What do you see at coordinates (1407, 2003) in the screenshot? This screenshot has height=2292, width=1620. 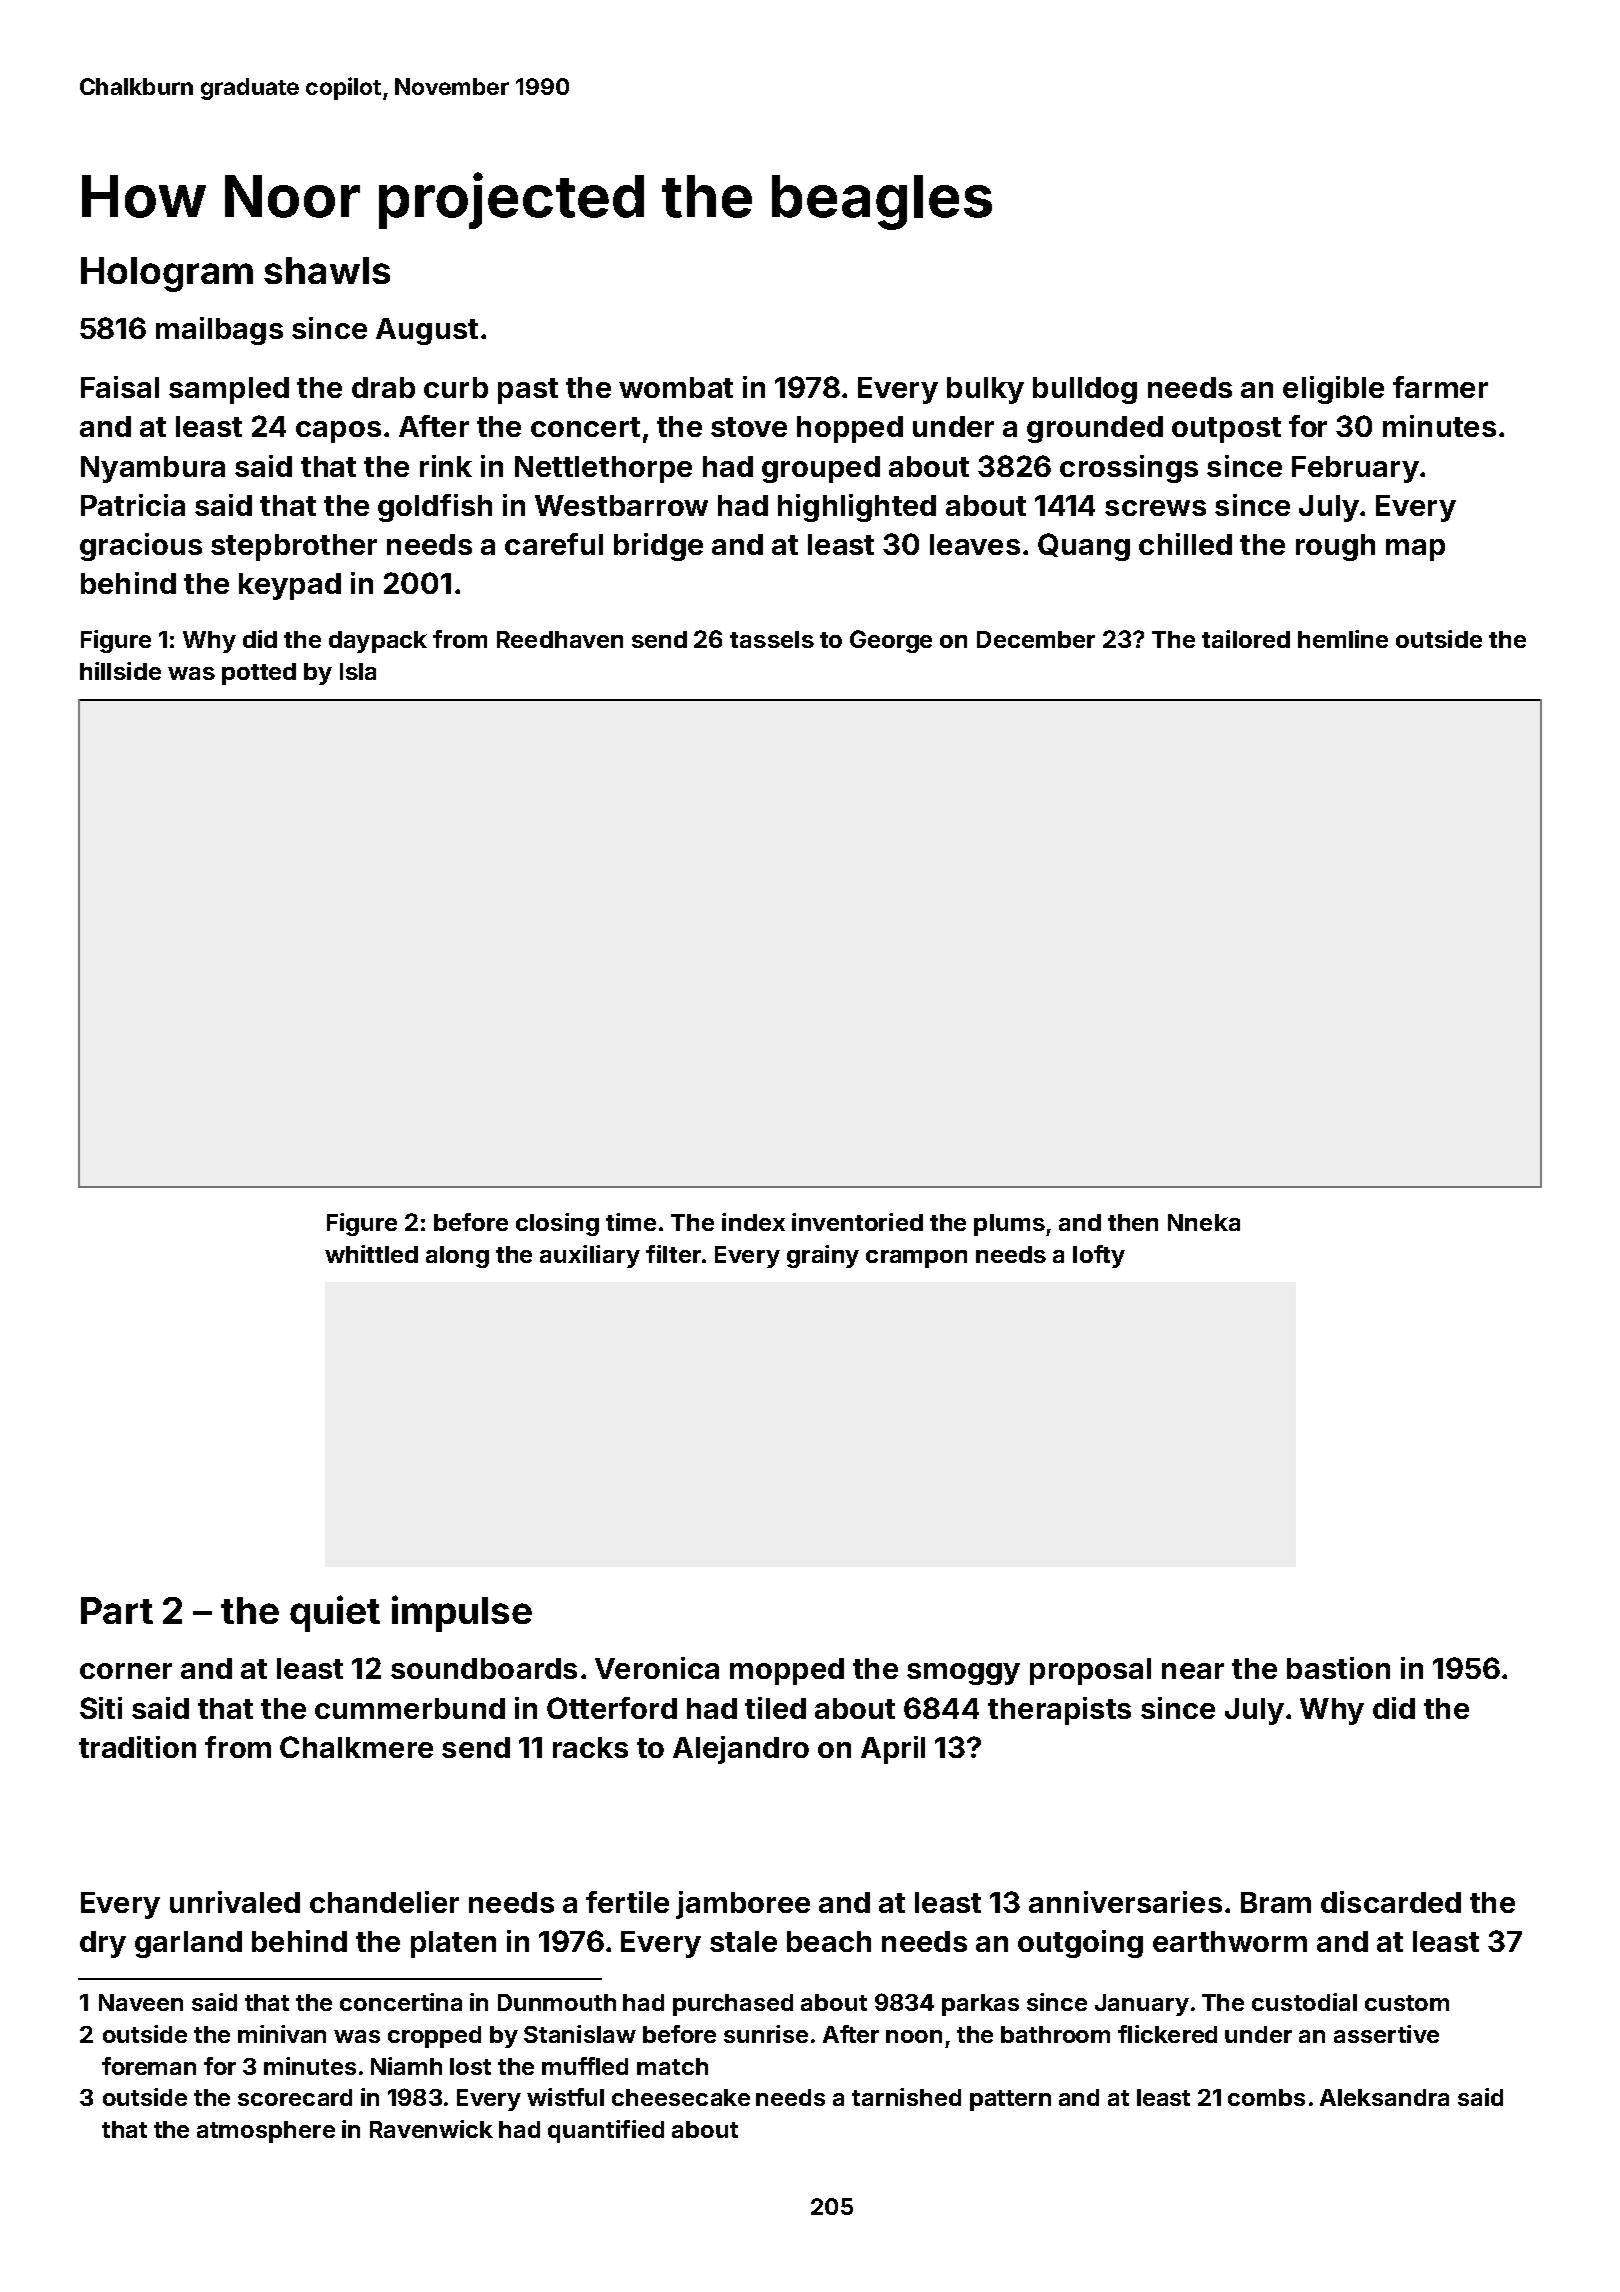 I see `custom` at bounding box center [1407, 2003].
